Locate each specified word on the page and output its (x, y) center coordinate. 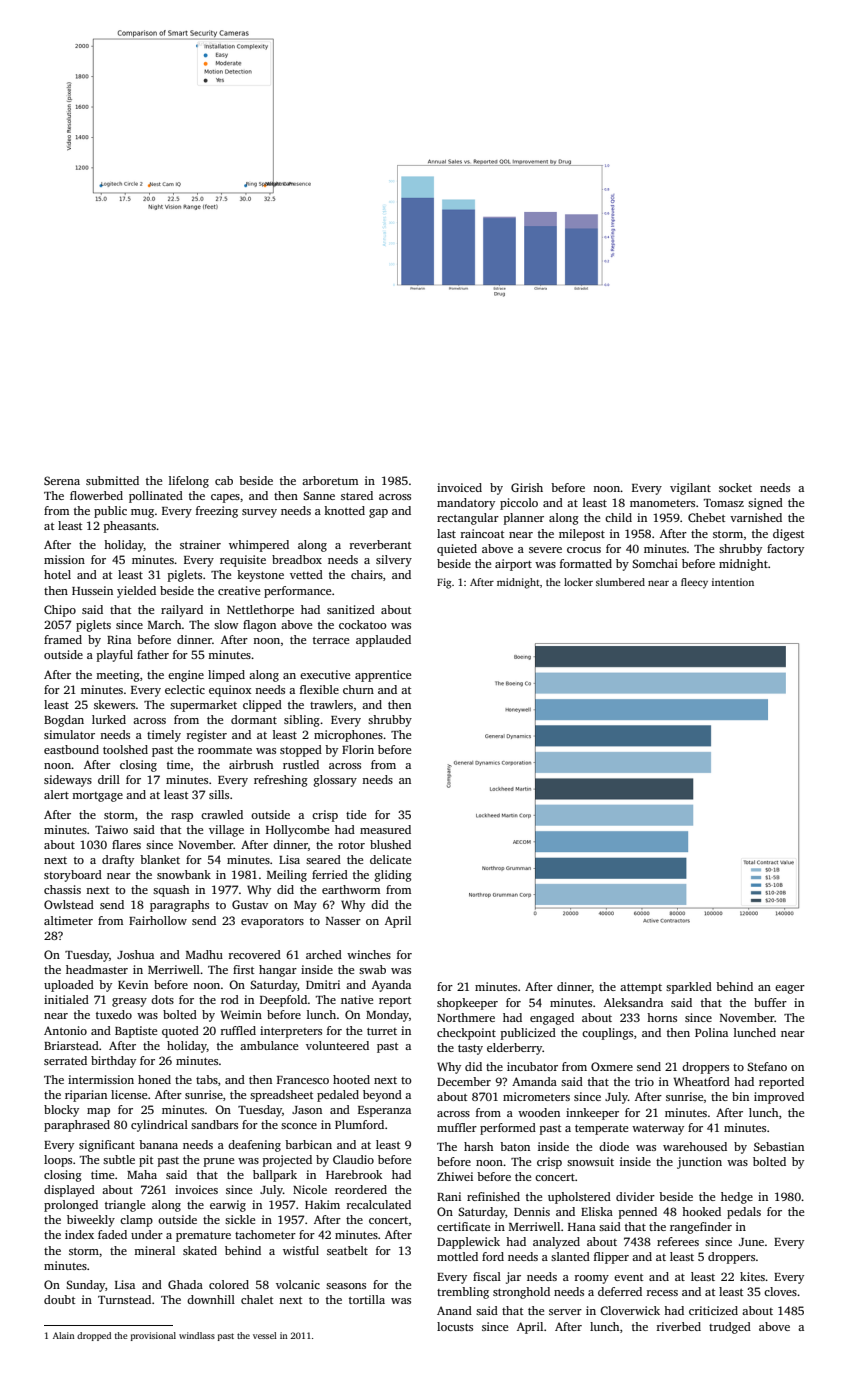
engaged (552, 1019)
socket (735, 487)
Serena (62, 480)
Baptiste (136, 1032)
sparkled (689, 988)
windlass (197, 1335)
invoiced (459, 487)
